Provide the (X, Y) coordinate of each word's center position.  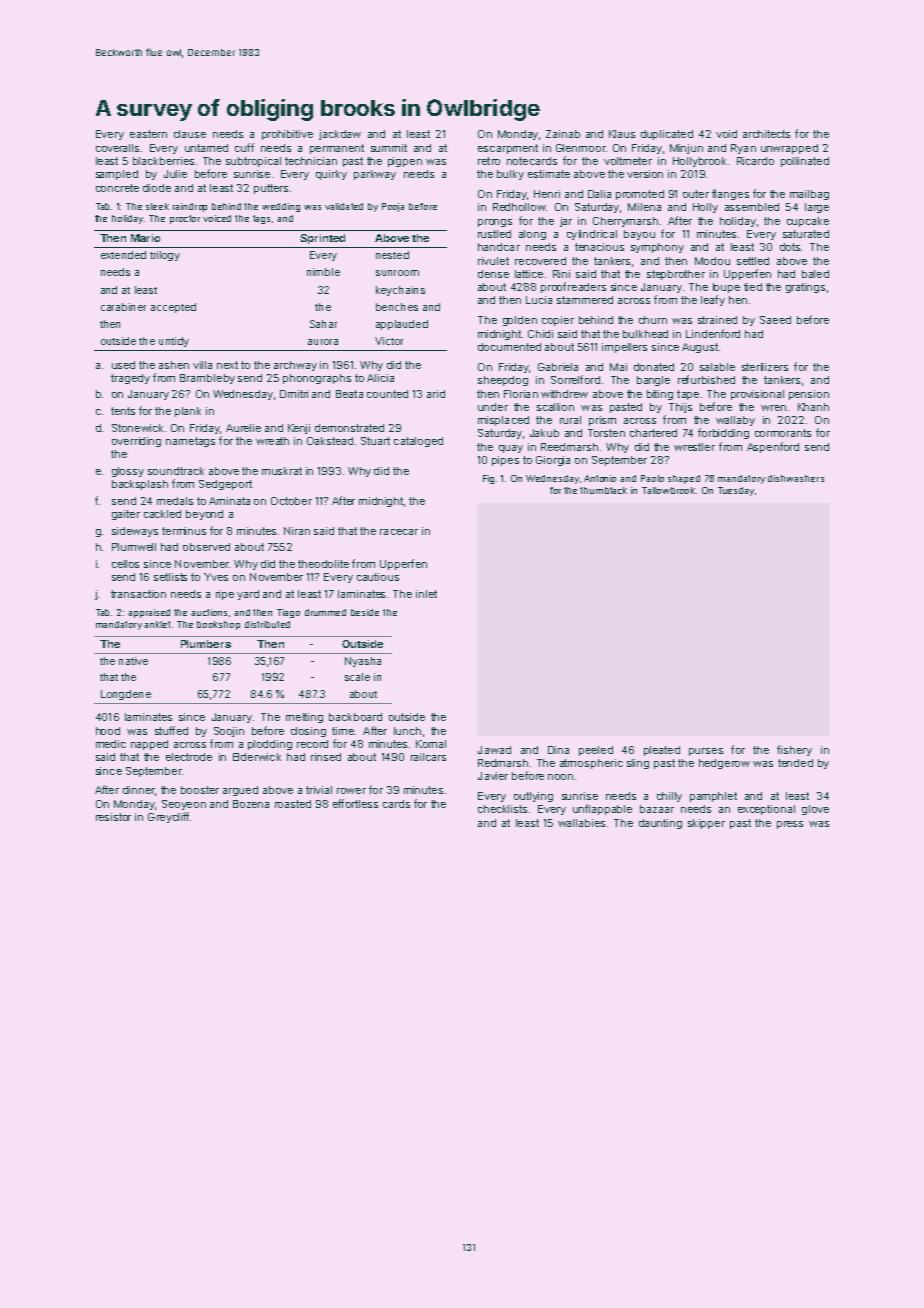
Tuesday (736, 491)
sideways (135, 532)
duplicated (667, 135)
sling (638, 764)
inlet (426, 594)
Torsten (606, 433)
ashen (174, 365)
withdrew (564, 394)
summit (389, 148)
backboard (355, 717)
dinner (139, 790)
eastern (148, 134)
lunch (407, 731)
